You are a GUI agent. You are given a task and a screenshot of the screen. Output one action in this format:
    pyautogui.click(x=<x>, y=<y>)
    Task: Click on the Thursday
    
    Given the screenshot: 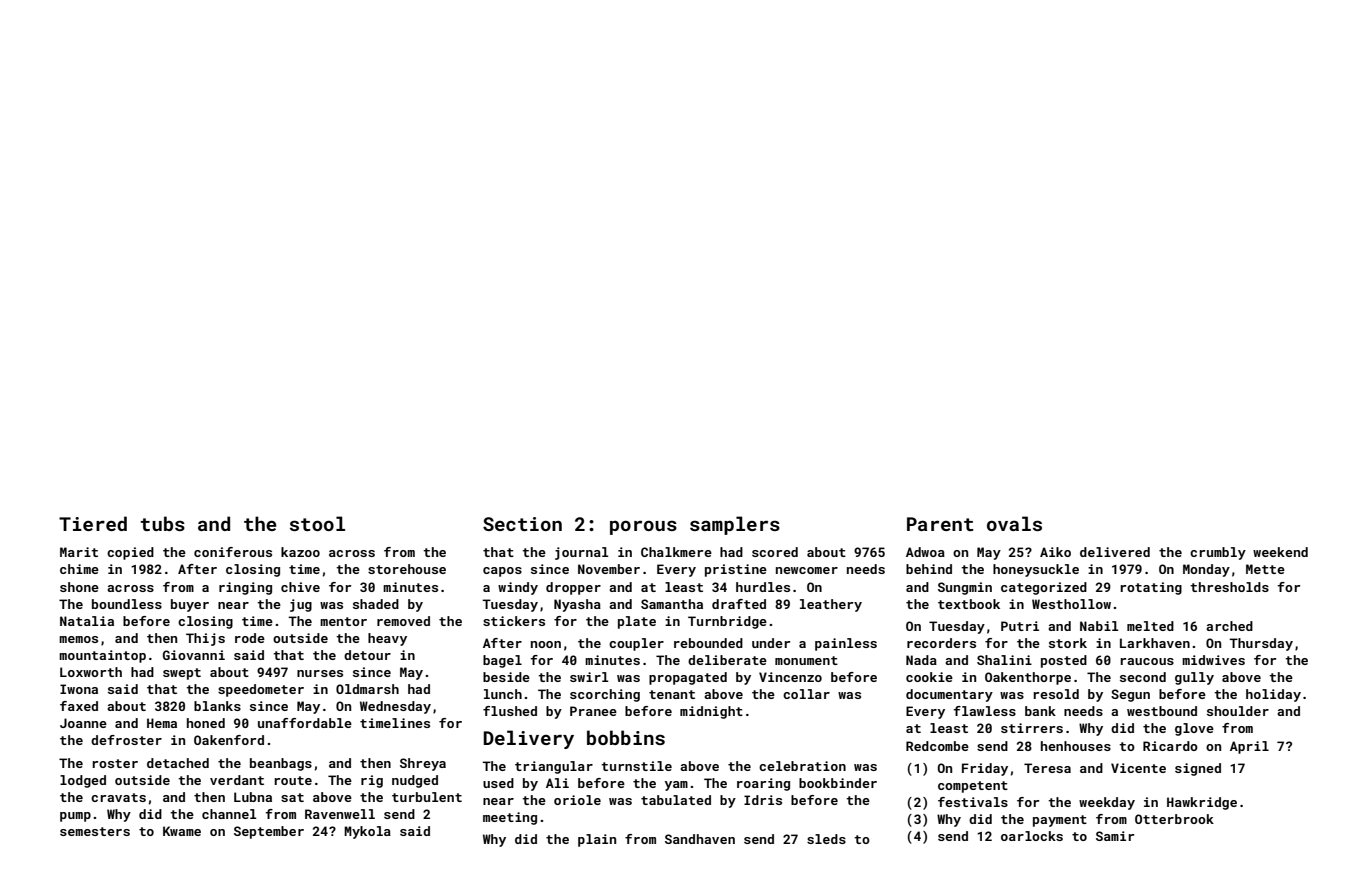 What is the action you would take?
    pyautogui.click(x=1261, y=644)
